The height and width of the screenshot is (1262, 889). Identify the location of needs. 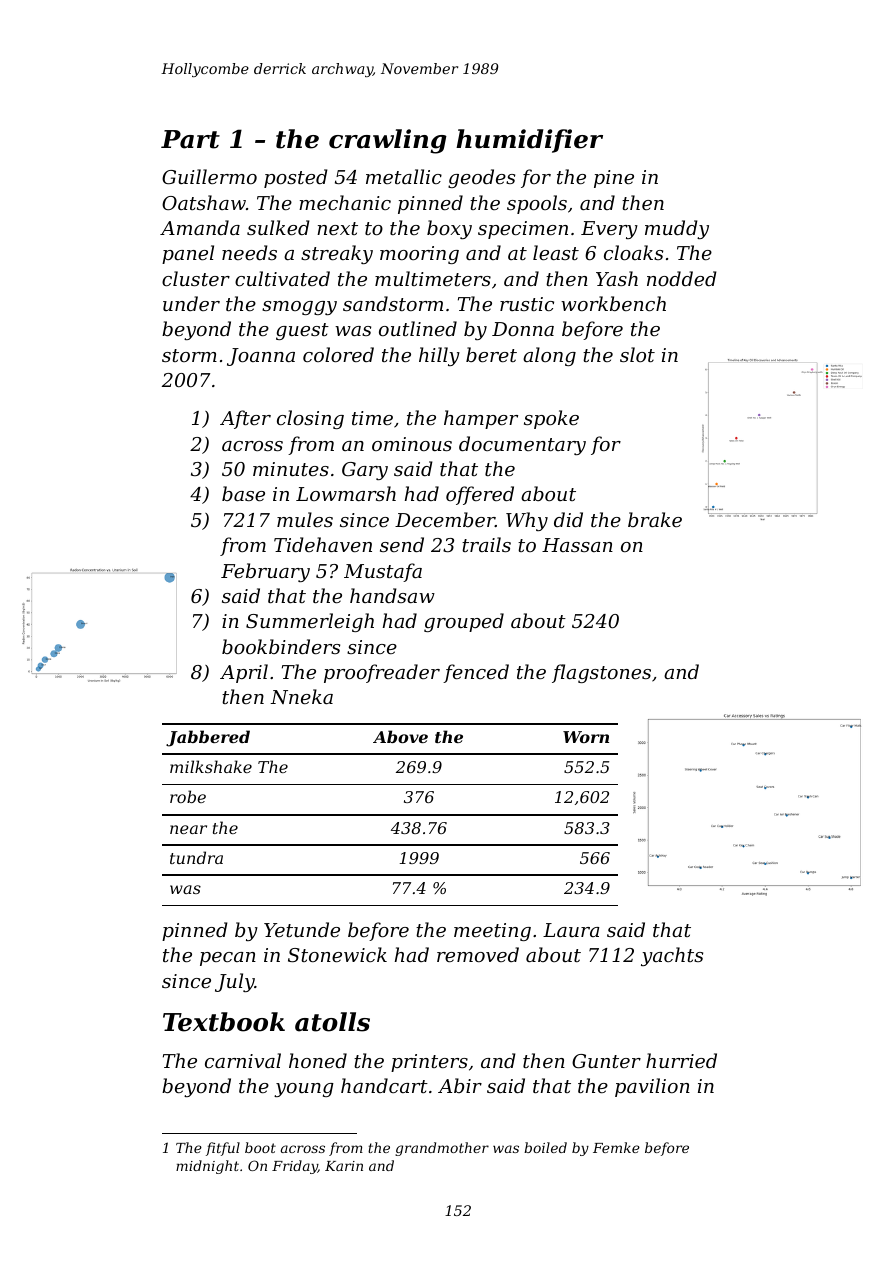
(249, 252).
